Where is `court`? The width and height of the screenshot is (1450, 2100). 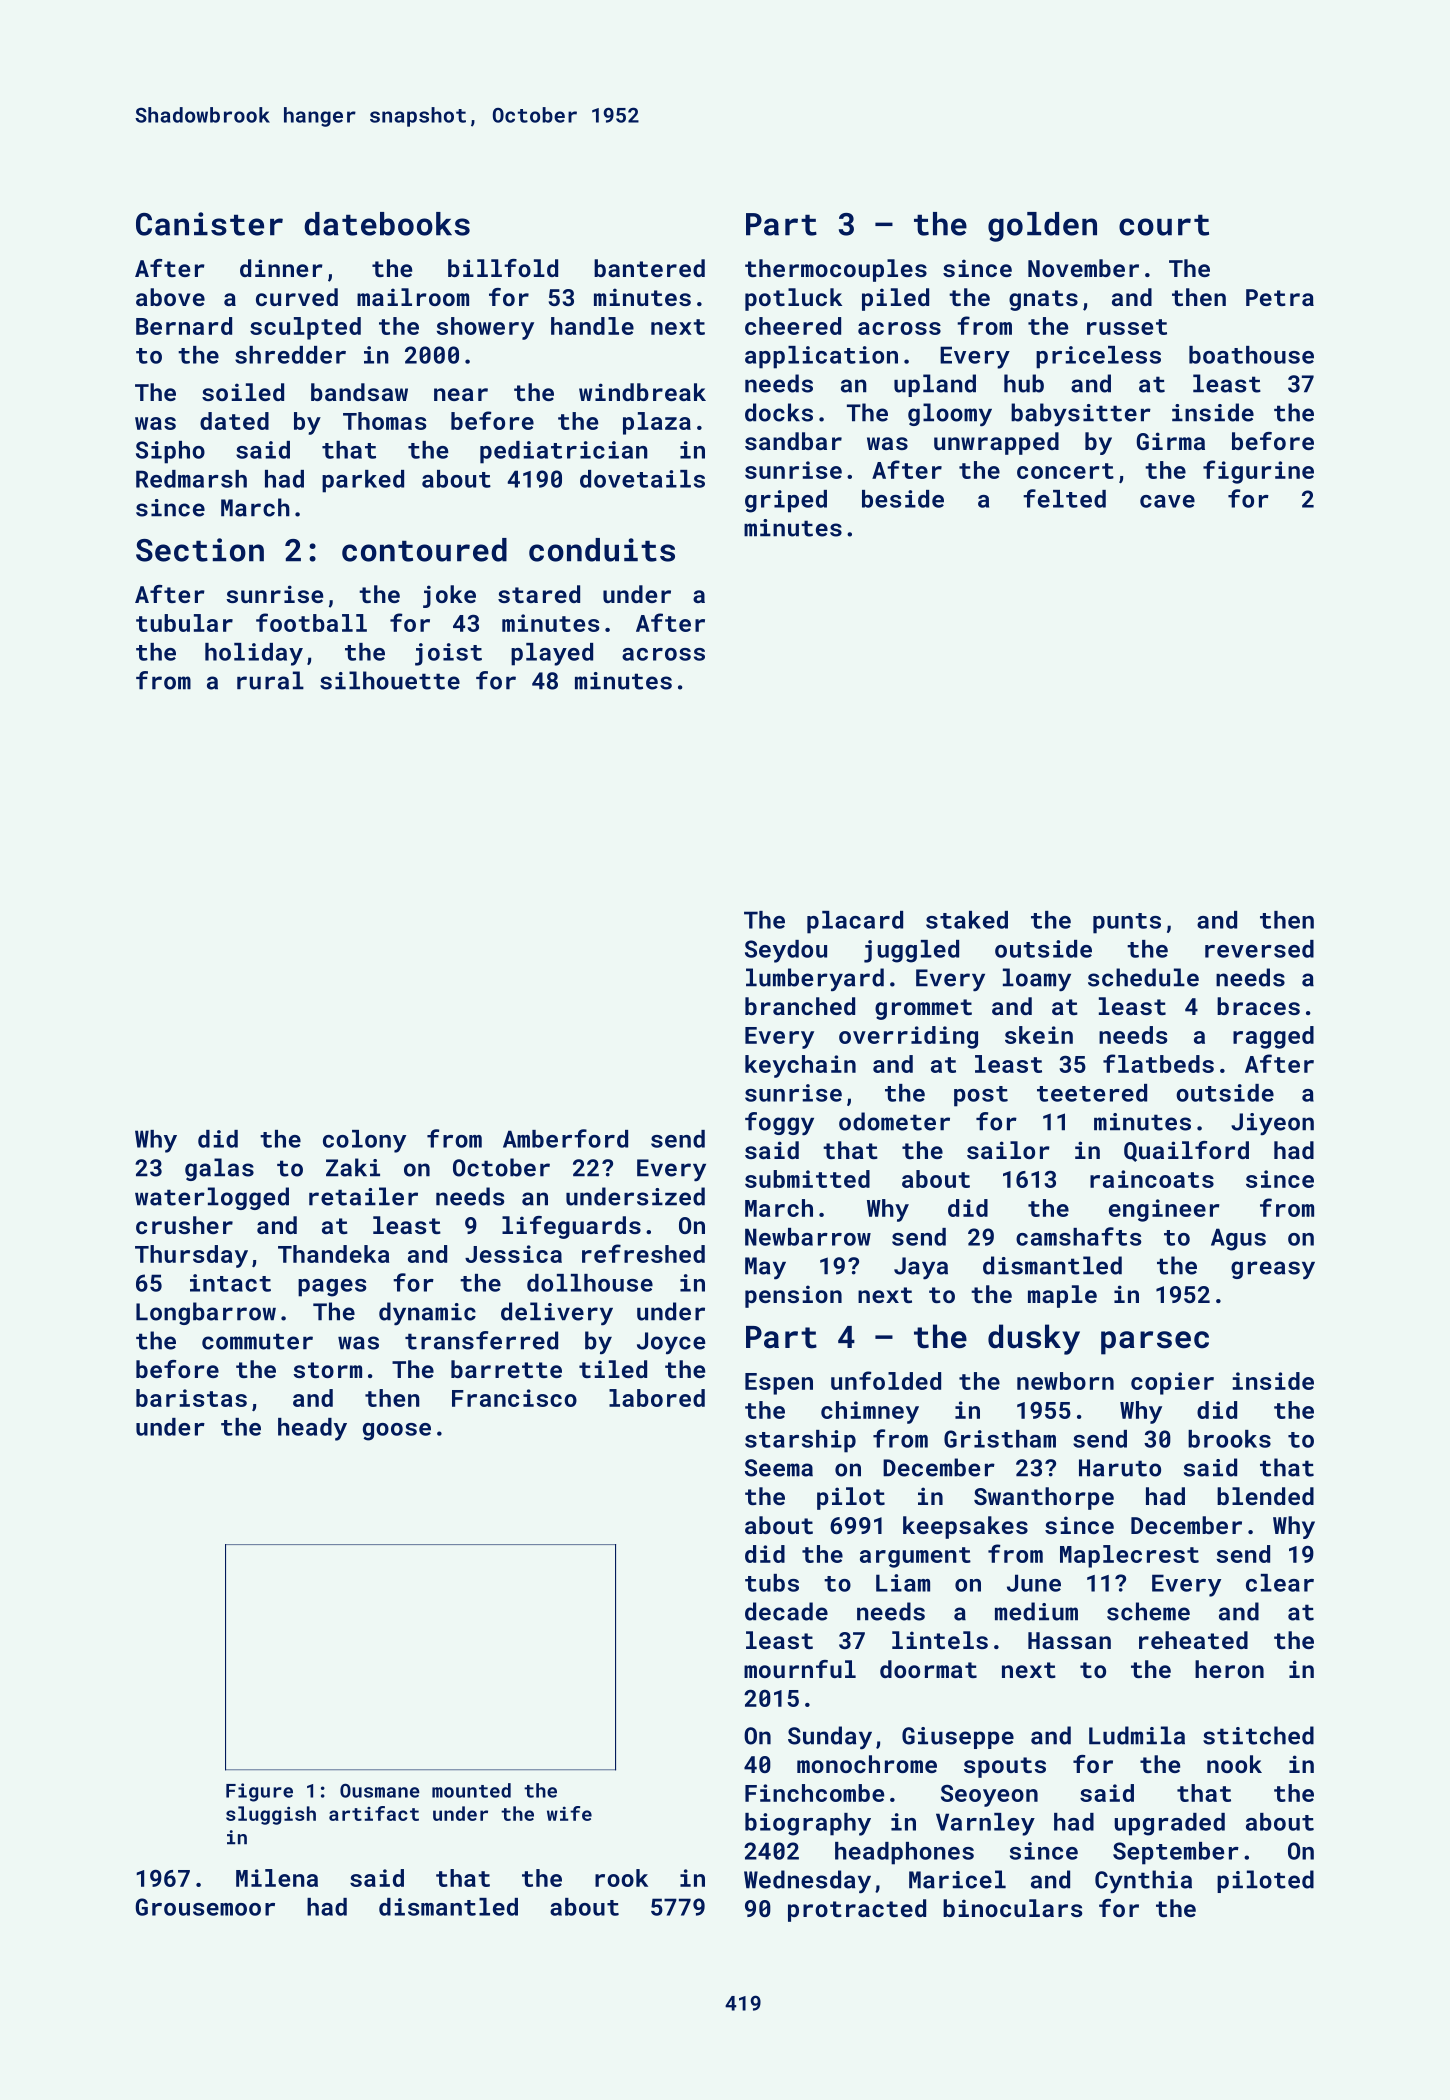 court is located at coordinates (1164, 225).
